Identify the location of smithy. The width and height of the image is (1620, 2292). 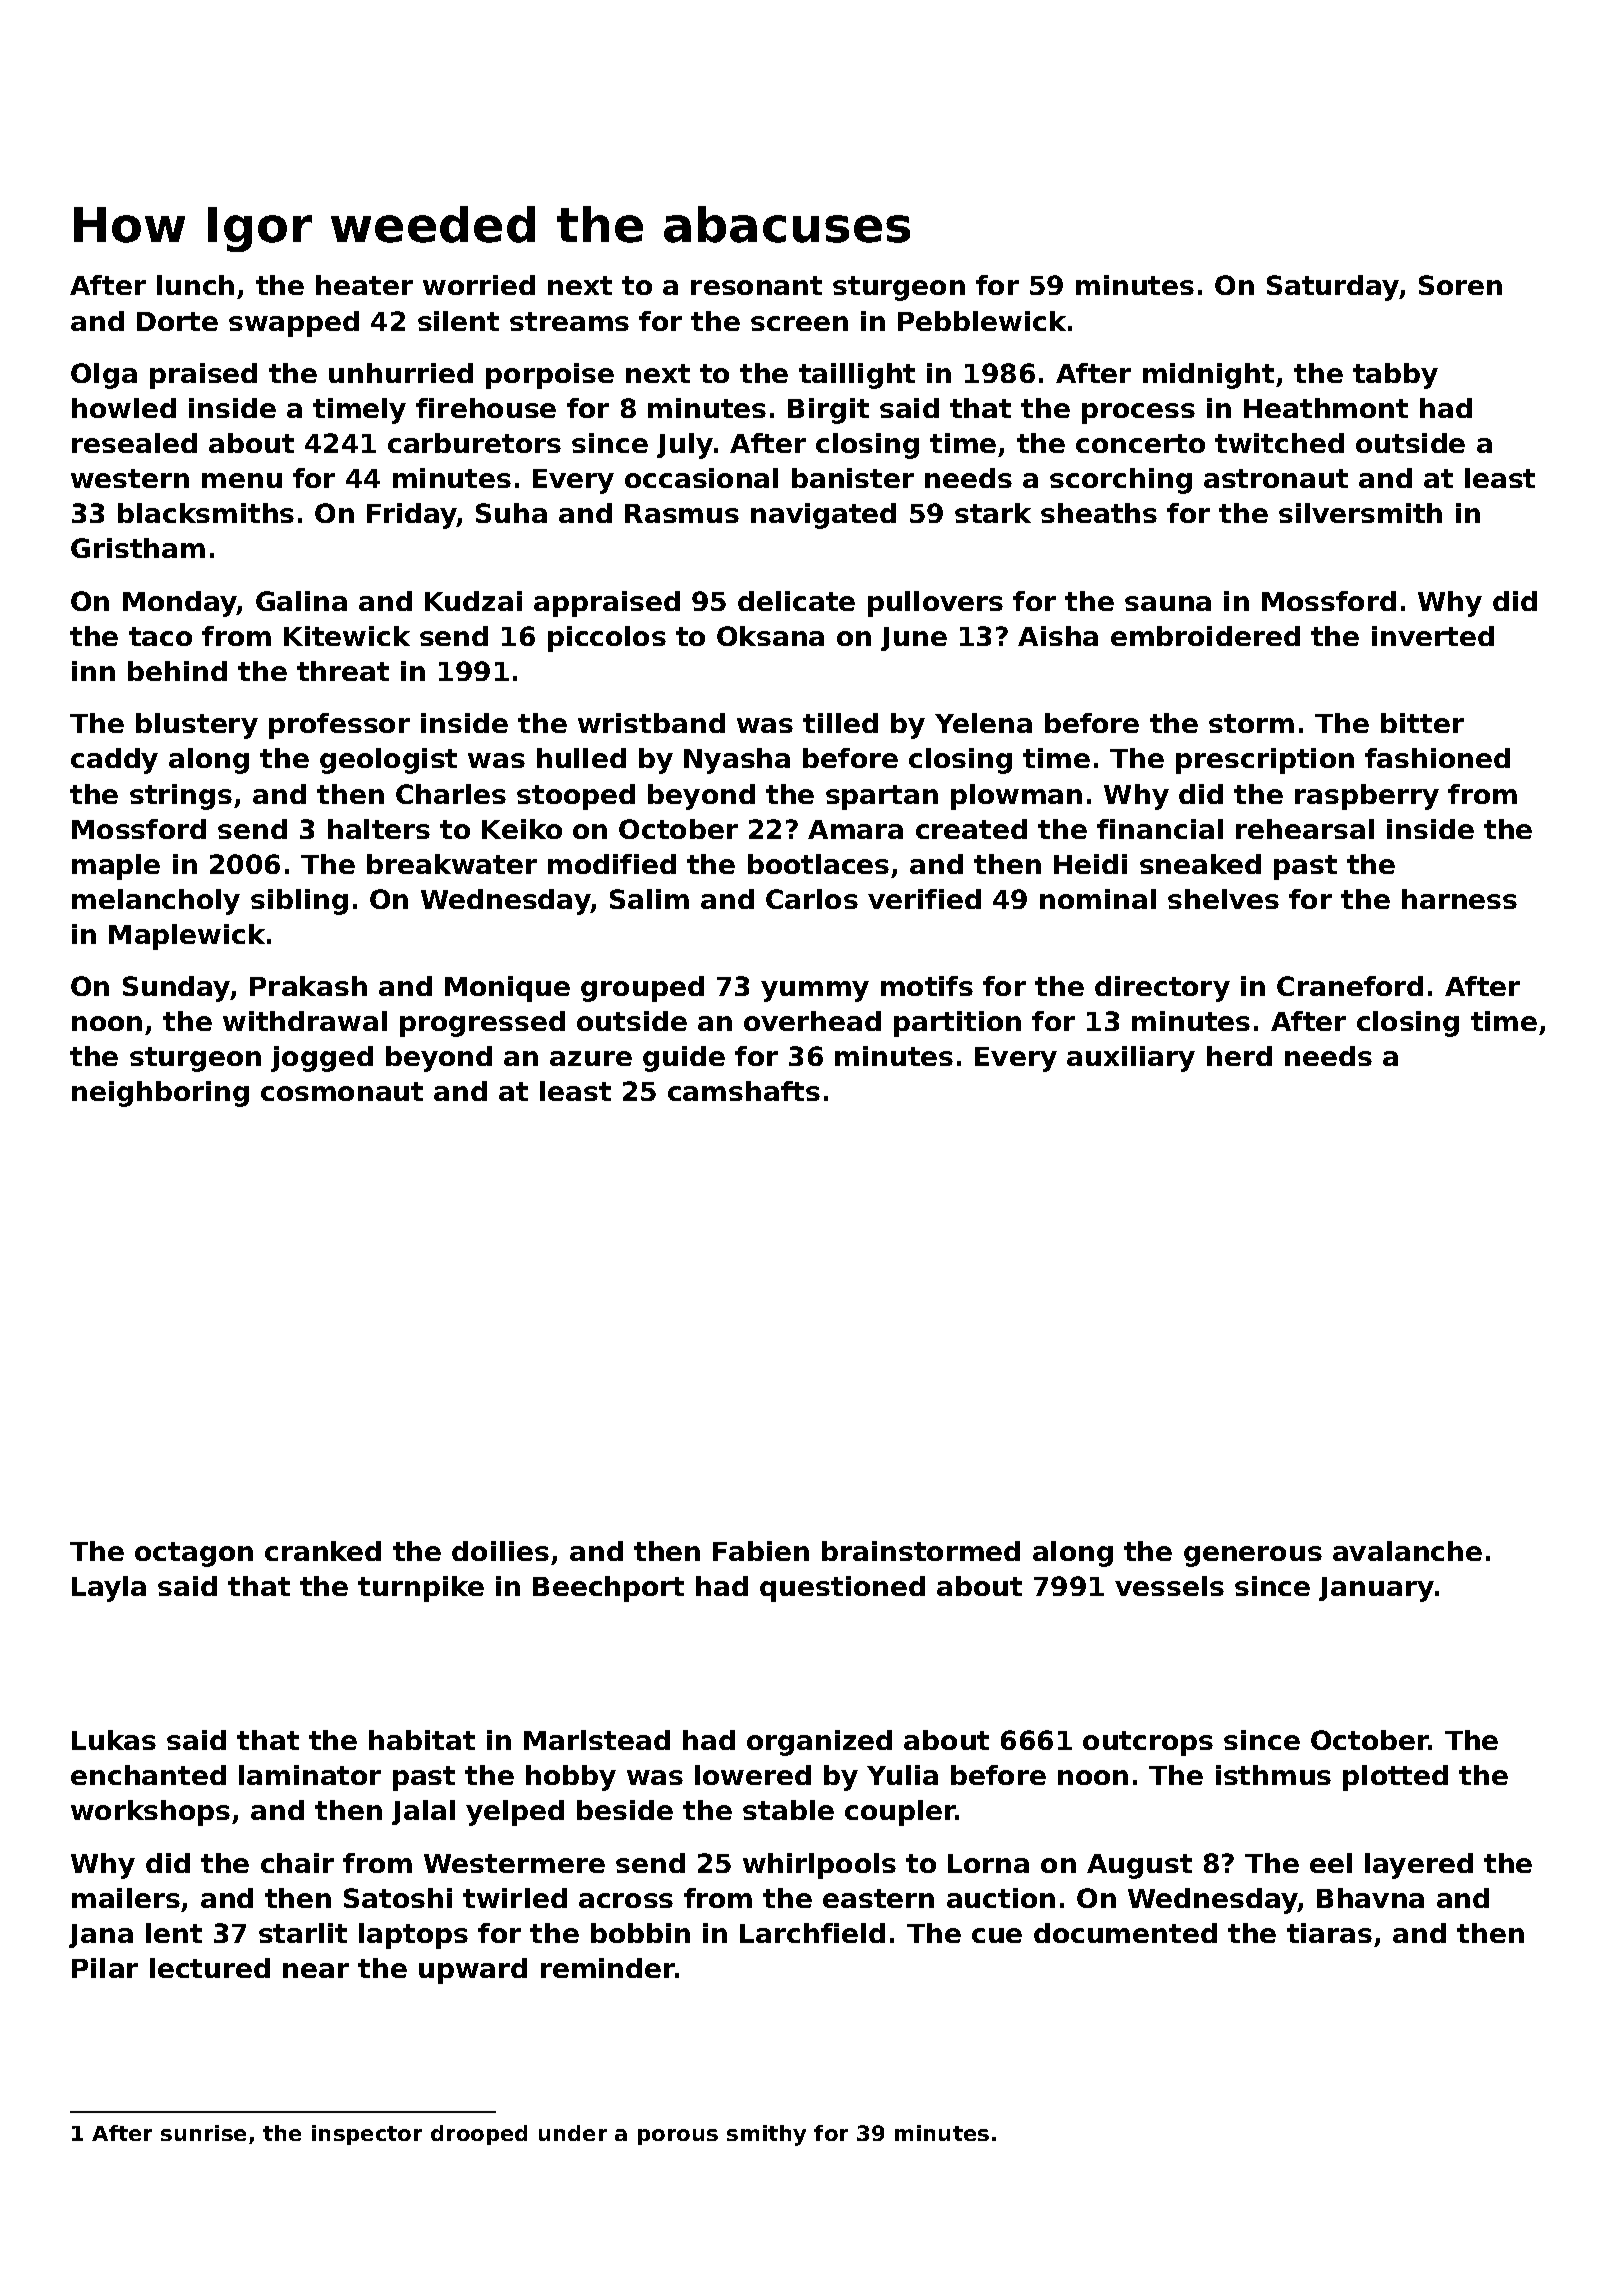
(766, 2135).
